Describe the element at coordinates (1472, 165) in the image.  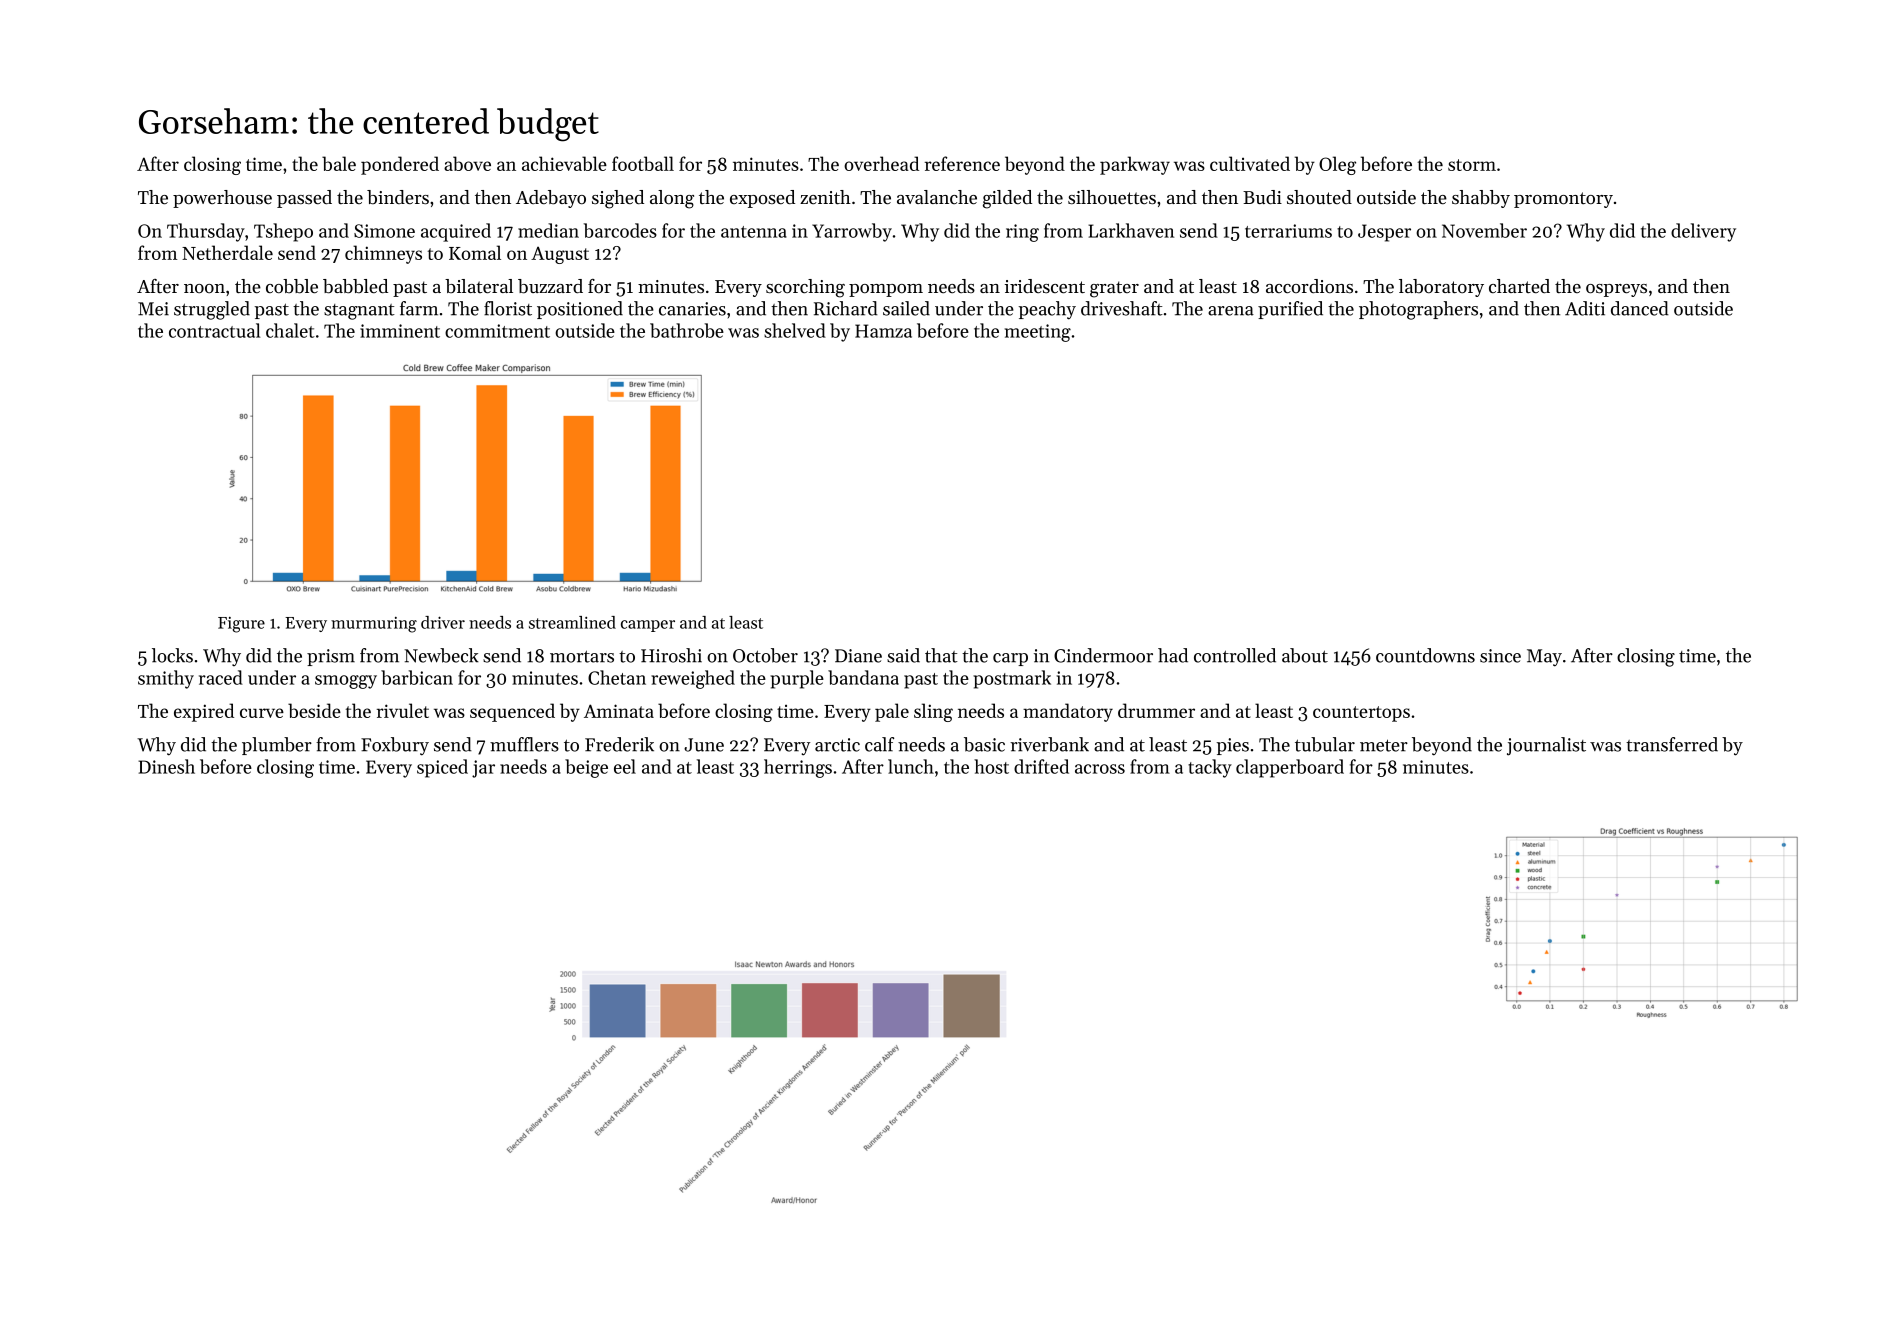
I see `storm` at that location.
